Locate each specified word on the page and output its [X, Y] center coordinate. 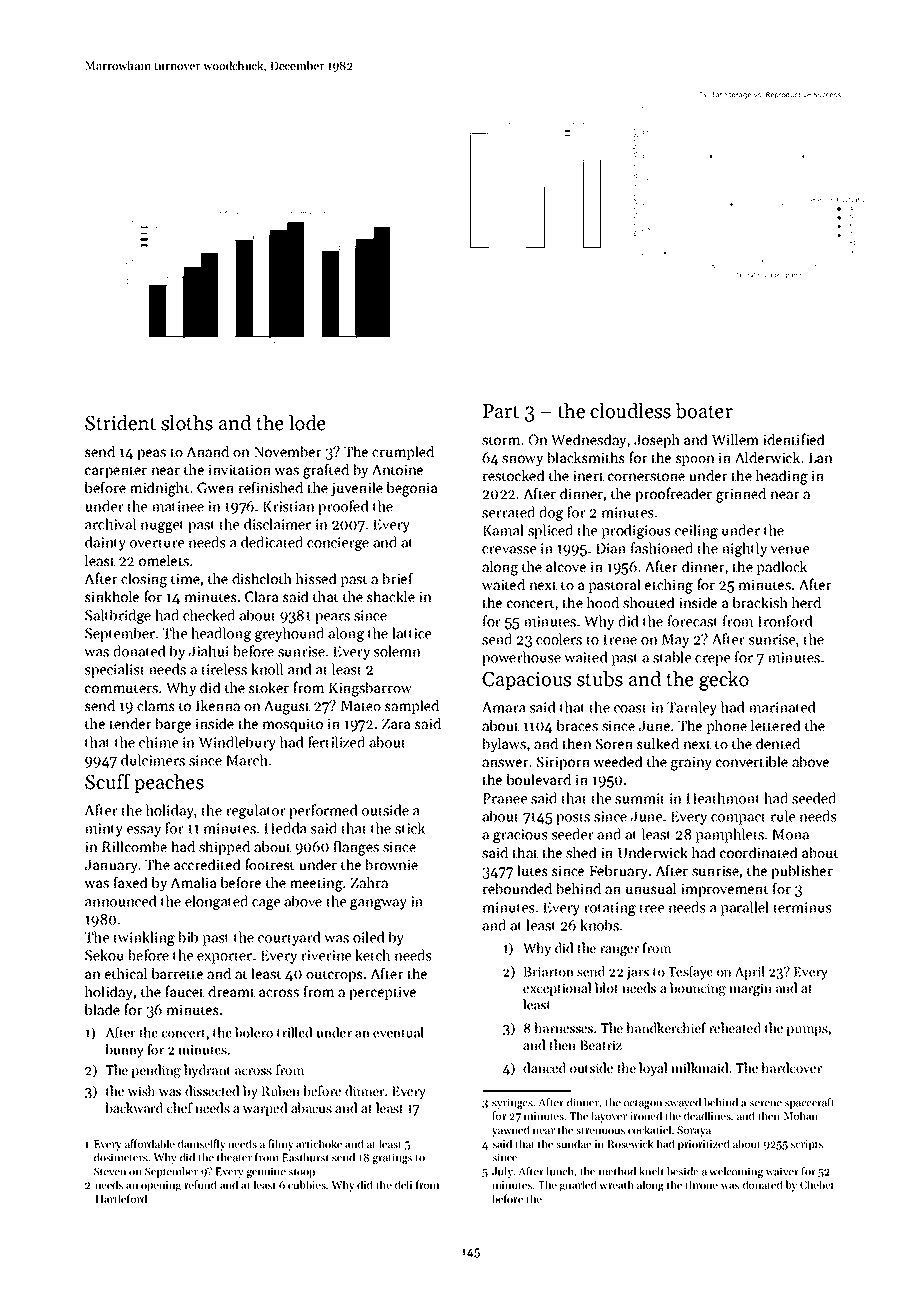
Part [501, 411]
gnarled [578, 1186]
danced [544, 1067]
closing [144, 580]
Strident [120, 423]
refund [201, 1184]
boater [704, 411]
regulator [256, 811]
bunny [124, 1051]
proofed [343, 507]
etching [669, 586]
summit [640, 798]
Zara [396, 724]
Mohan [801, 1115]
